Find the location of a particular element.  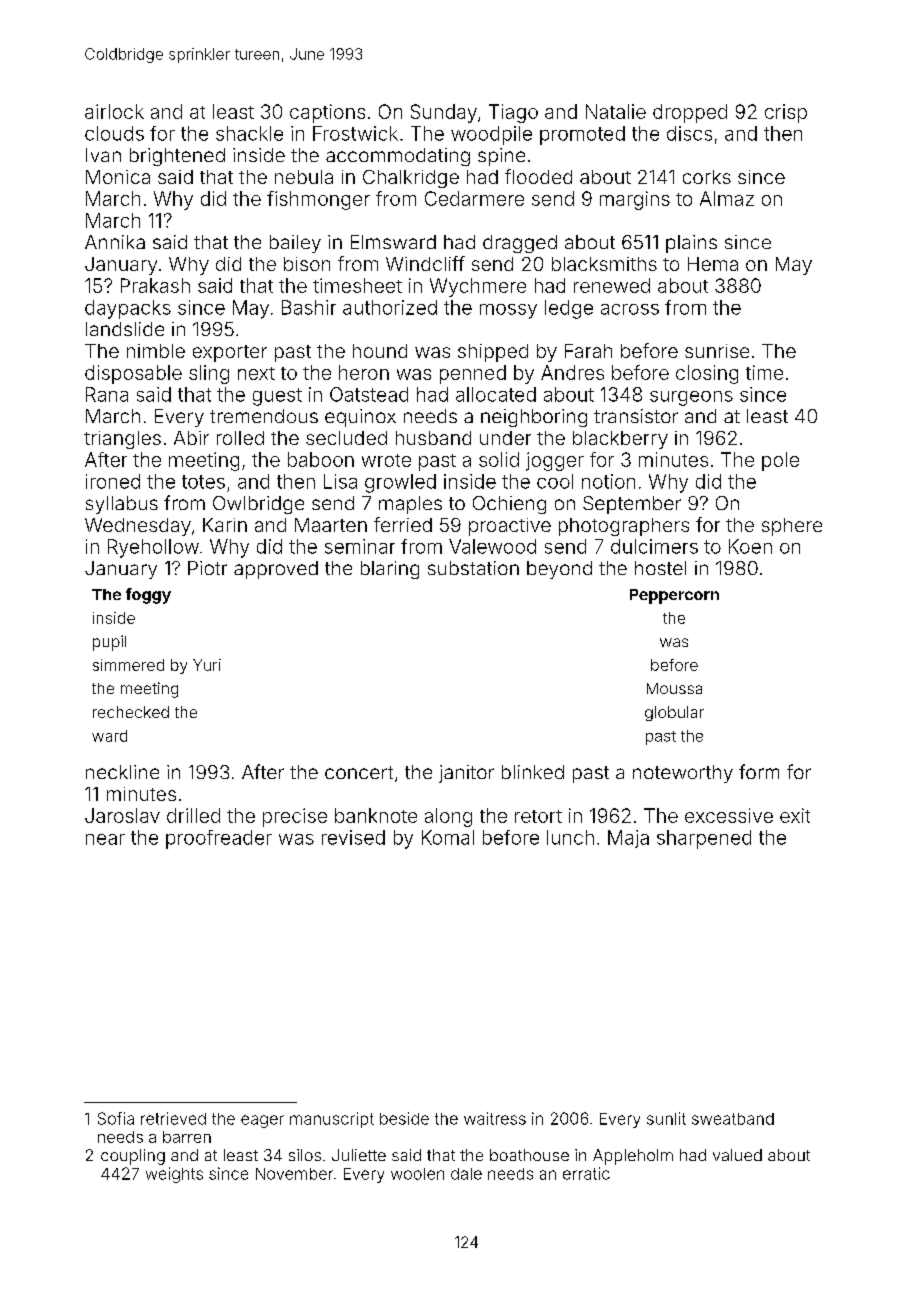

Owlbridge is located at coordinates (258, 505).
